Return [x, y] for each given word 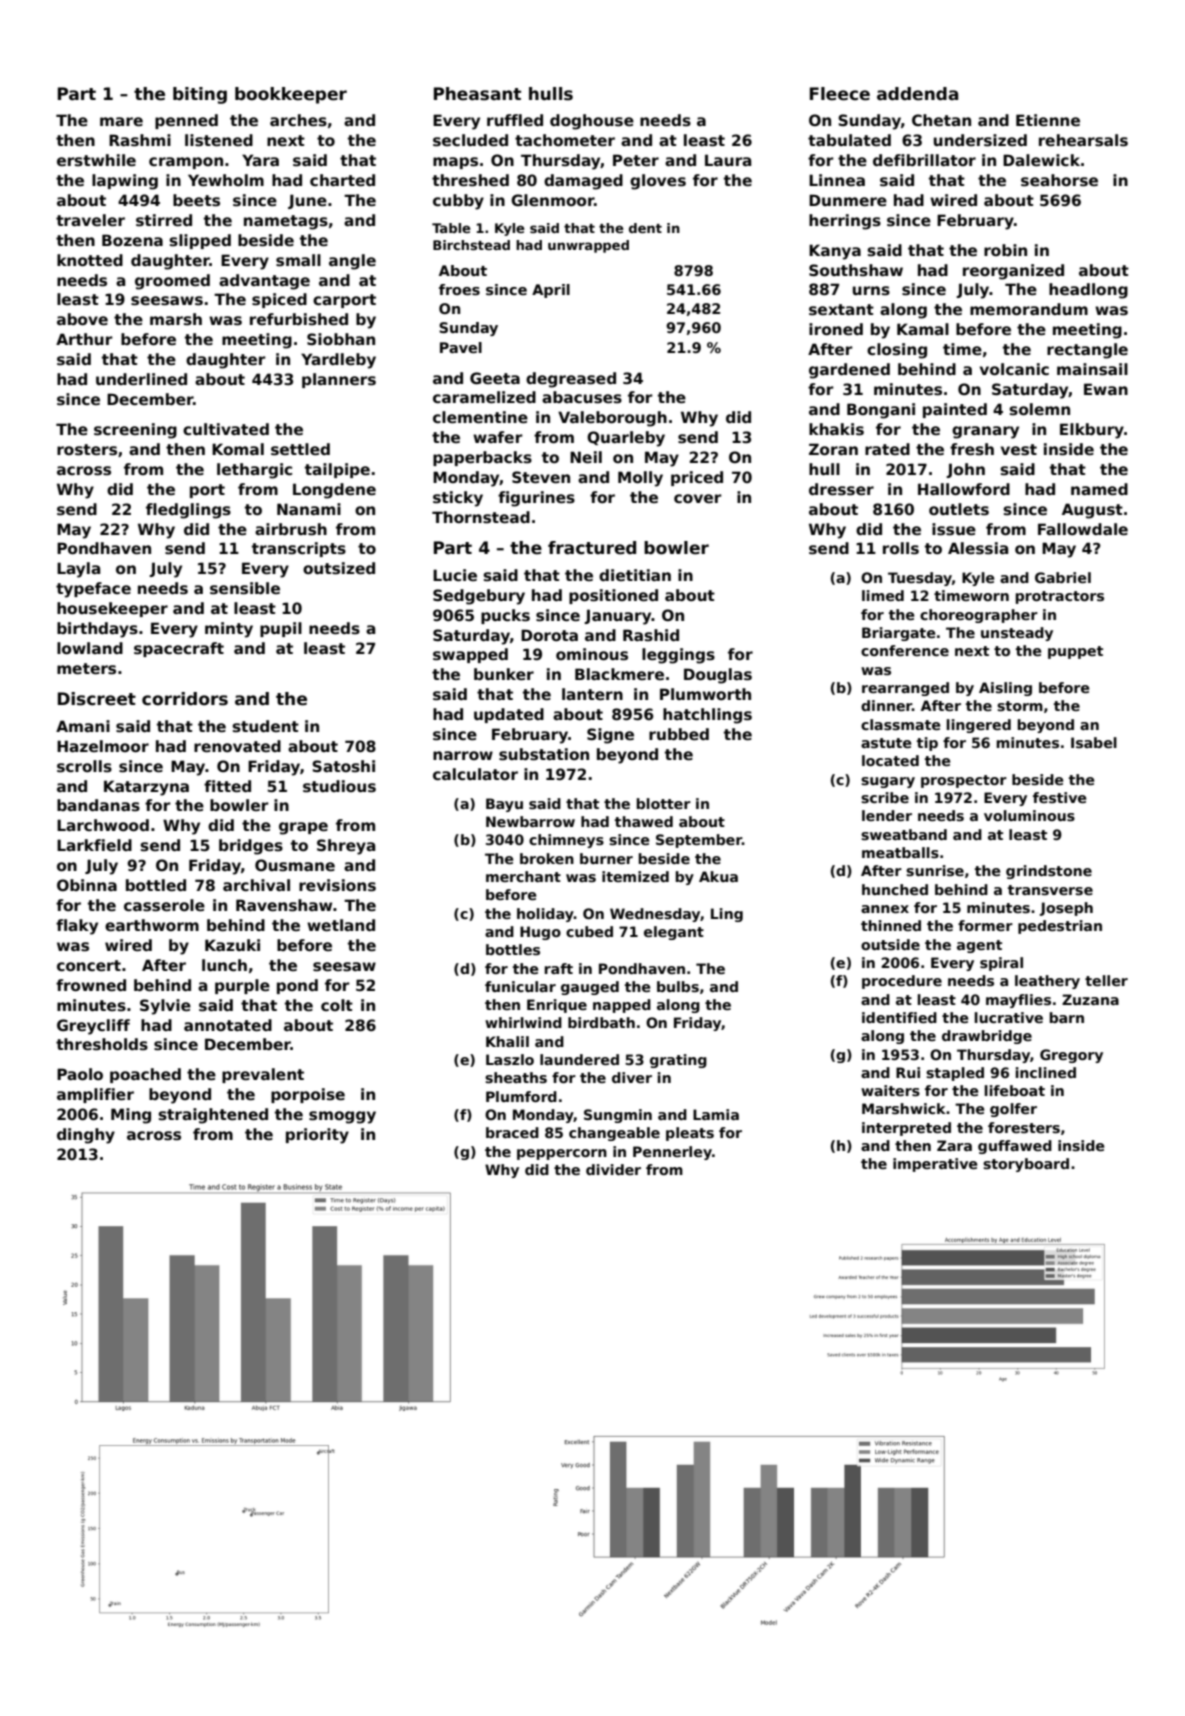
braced [512, 1132]
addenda [917, 94]
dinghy [86, 1136]
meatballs [900, 852]
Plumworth [705, 694]
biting [200, 95]
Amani [83, 726]
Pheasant [477, 94]
